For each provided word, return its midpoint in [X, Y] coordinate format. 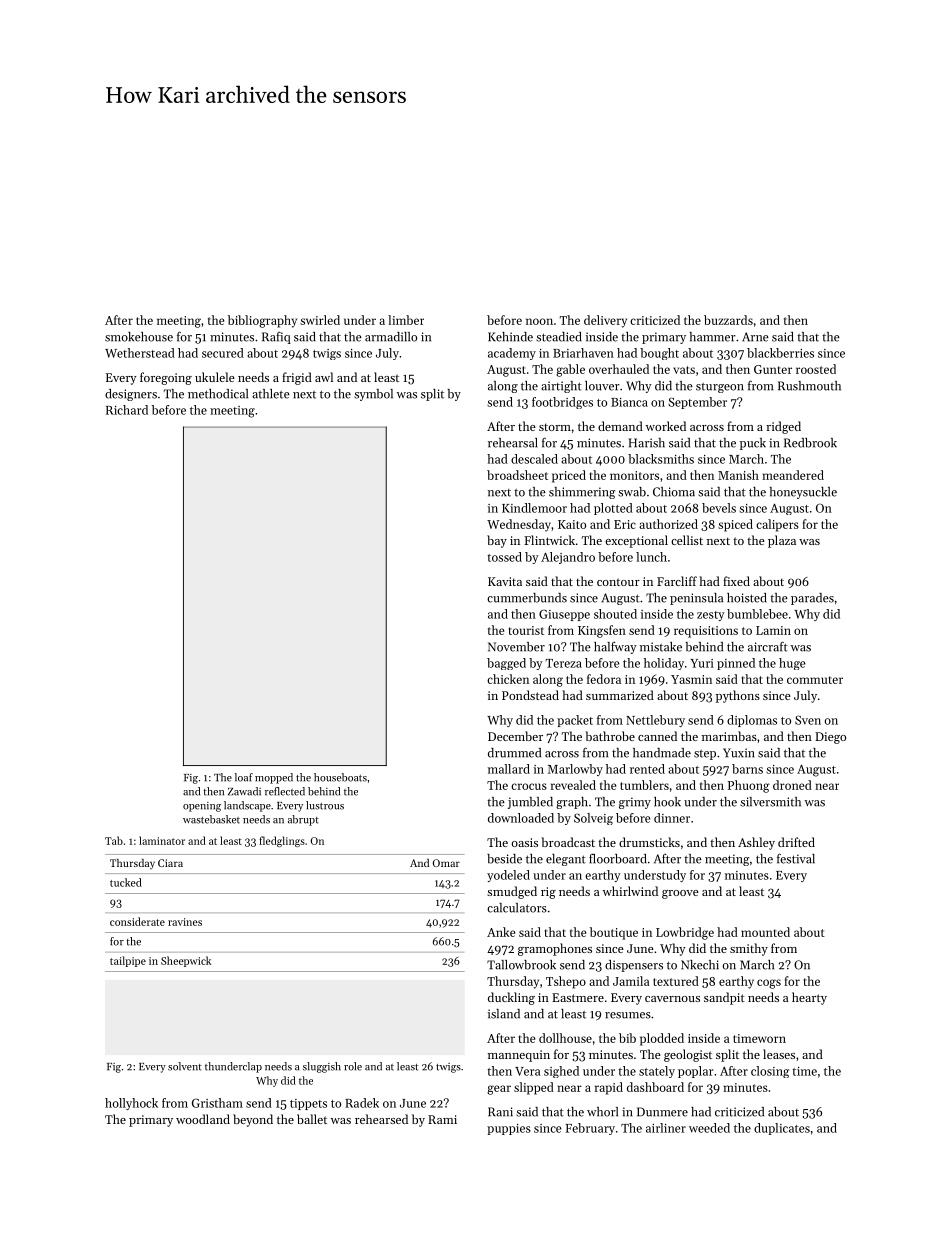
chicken [508, 679]
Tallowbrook [521, 965]
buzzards [728, 320]
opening [202, 807]
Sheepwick [186, 961]
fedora [604, 679]
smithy [749, 949]
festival [796, 858]
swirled [320, 320]
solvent [185, 1066]
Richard [127, 410]
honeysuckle [803, 493]
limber [406, 320]
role [353, 1066]
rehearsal [513, 443]
